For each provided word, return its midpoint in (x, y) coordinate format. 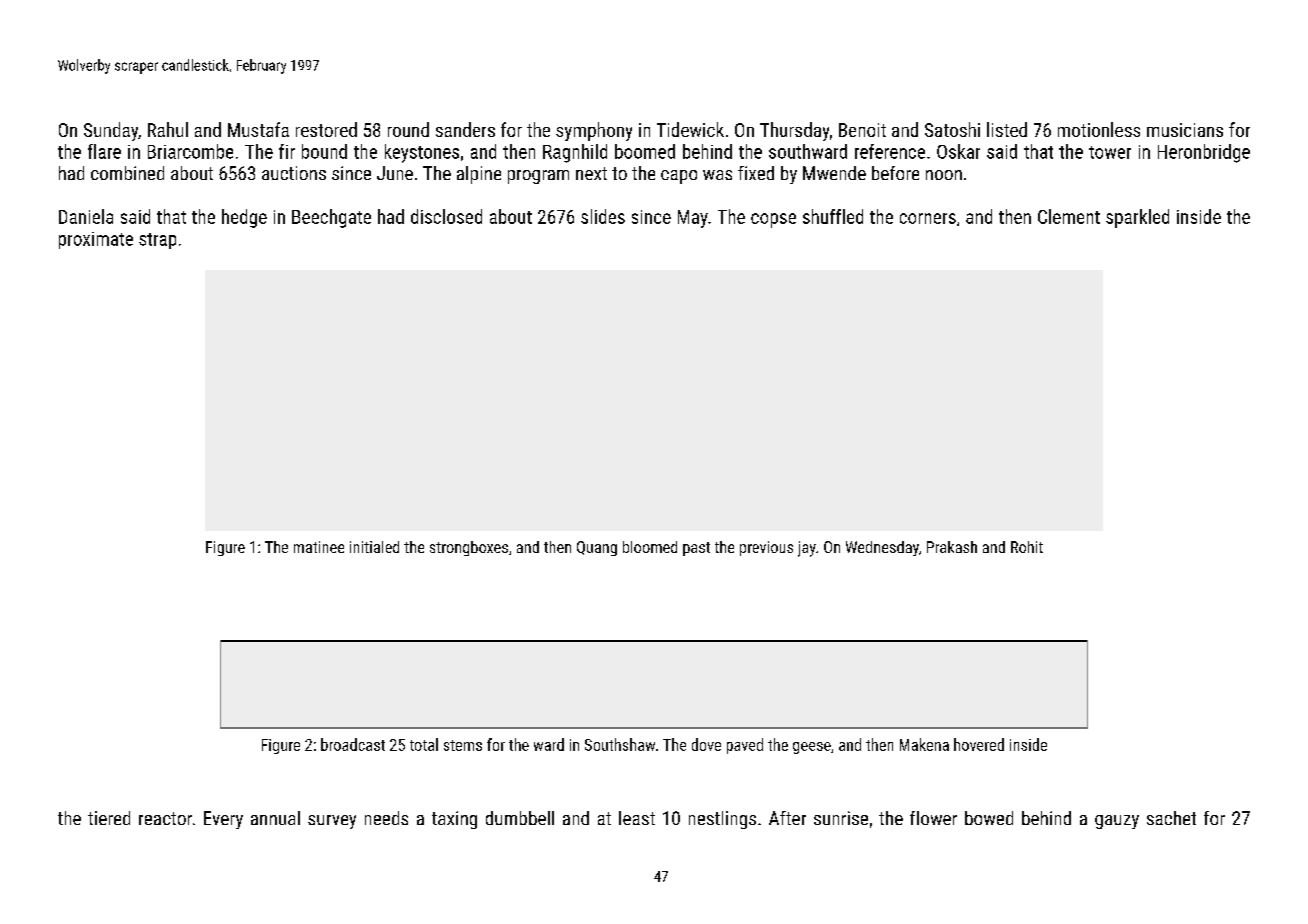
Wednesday (882, 548)
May (693, 219)
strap (157, 241)
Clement (1069, 216)
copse (773, 220)
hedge (244, 218)
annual (275, 818)
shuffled (833, 216)
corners (928, 218)
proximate (96, 240)
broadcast (353, 744)
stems (463, 745)
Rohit (1027, 547)
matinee (319, 547)
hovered (979, 744)
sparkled (1137, 218)
